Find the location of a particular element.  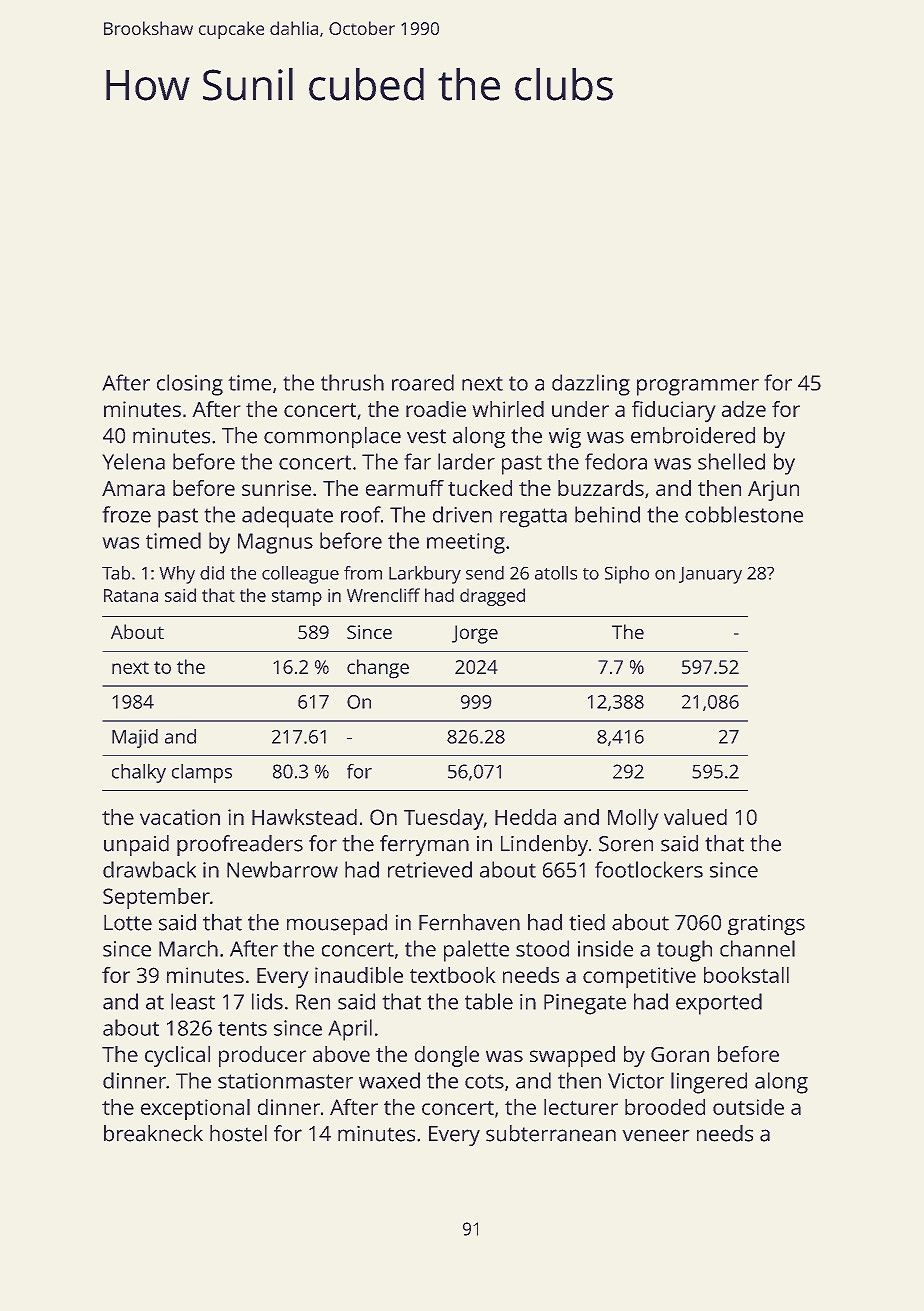

exported is located at coordinates (719, 1004).
